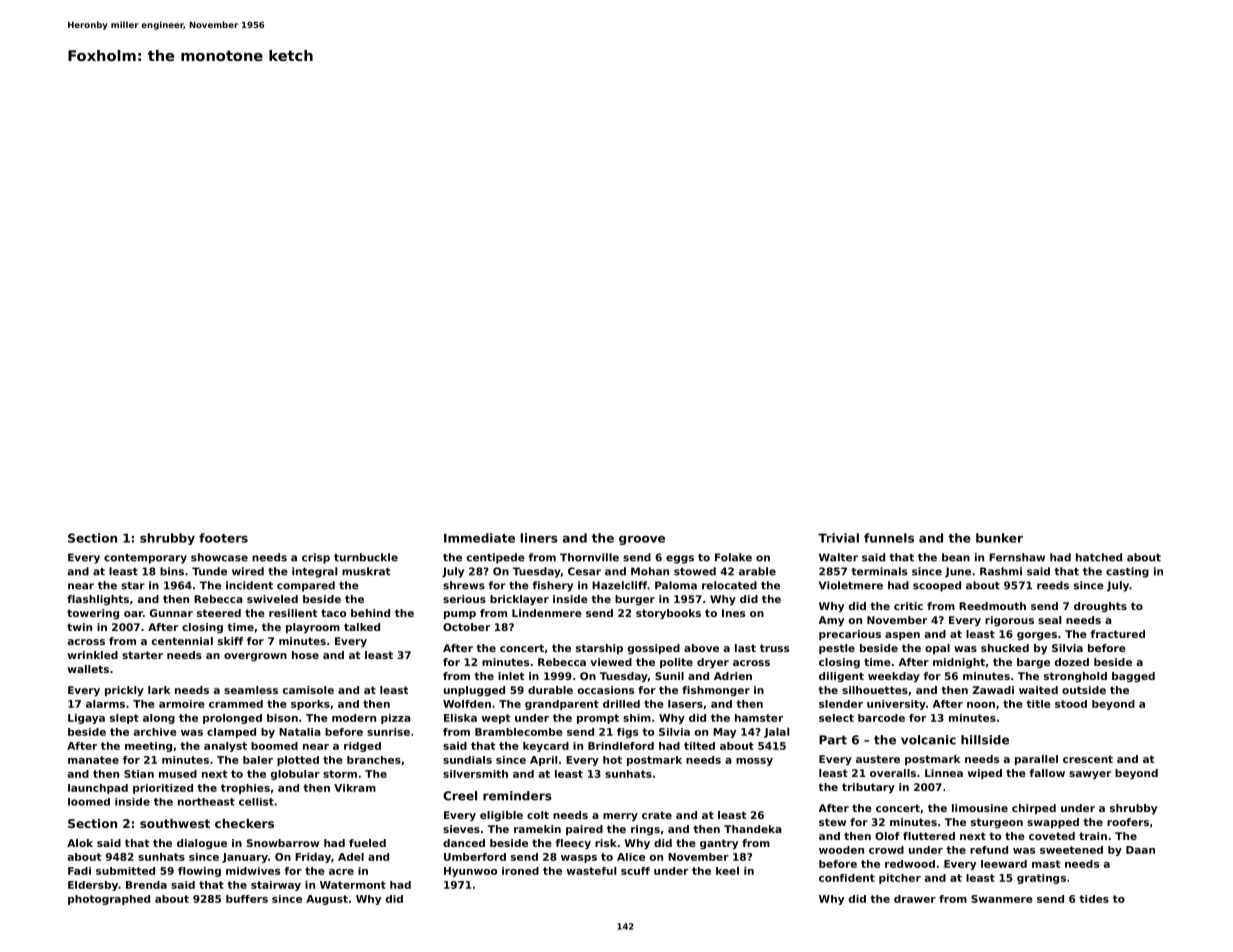 The width and height of the screenshot is (1233, 952). I want to click on stairway, so click(276, 886).
